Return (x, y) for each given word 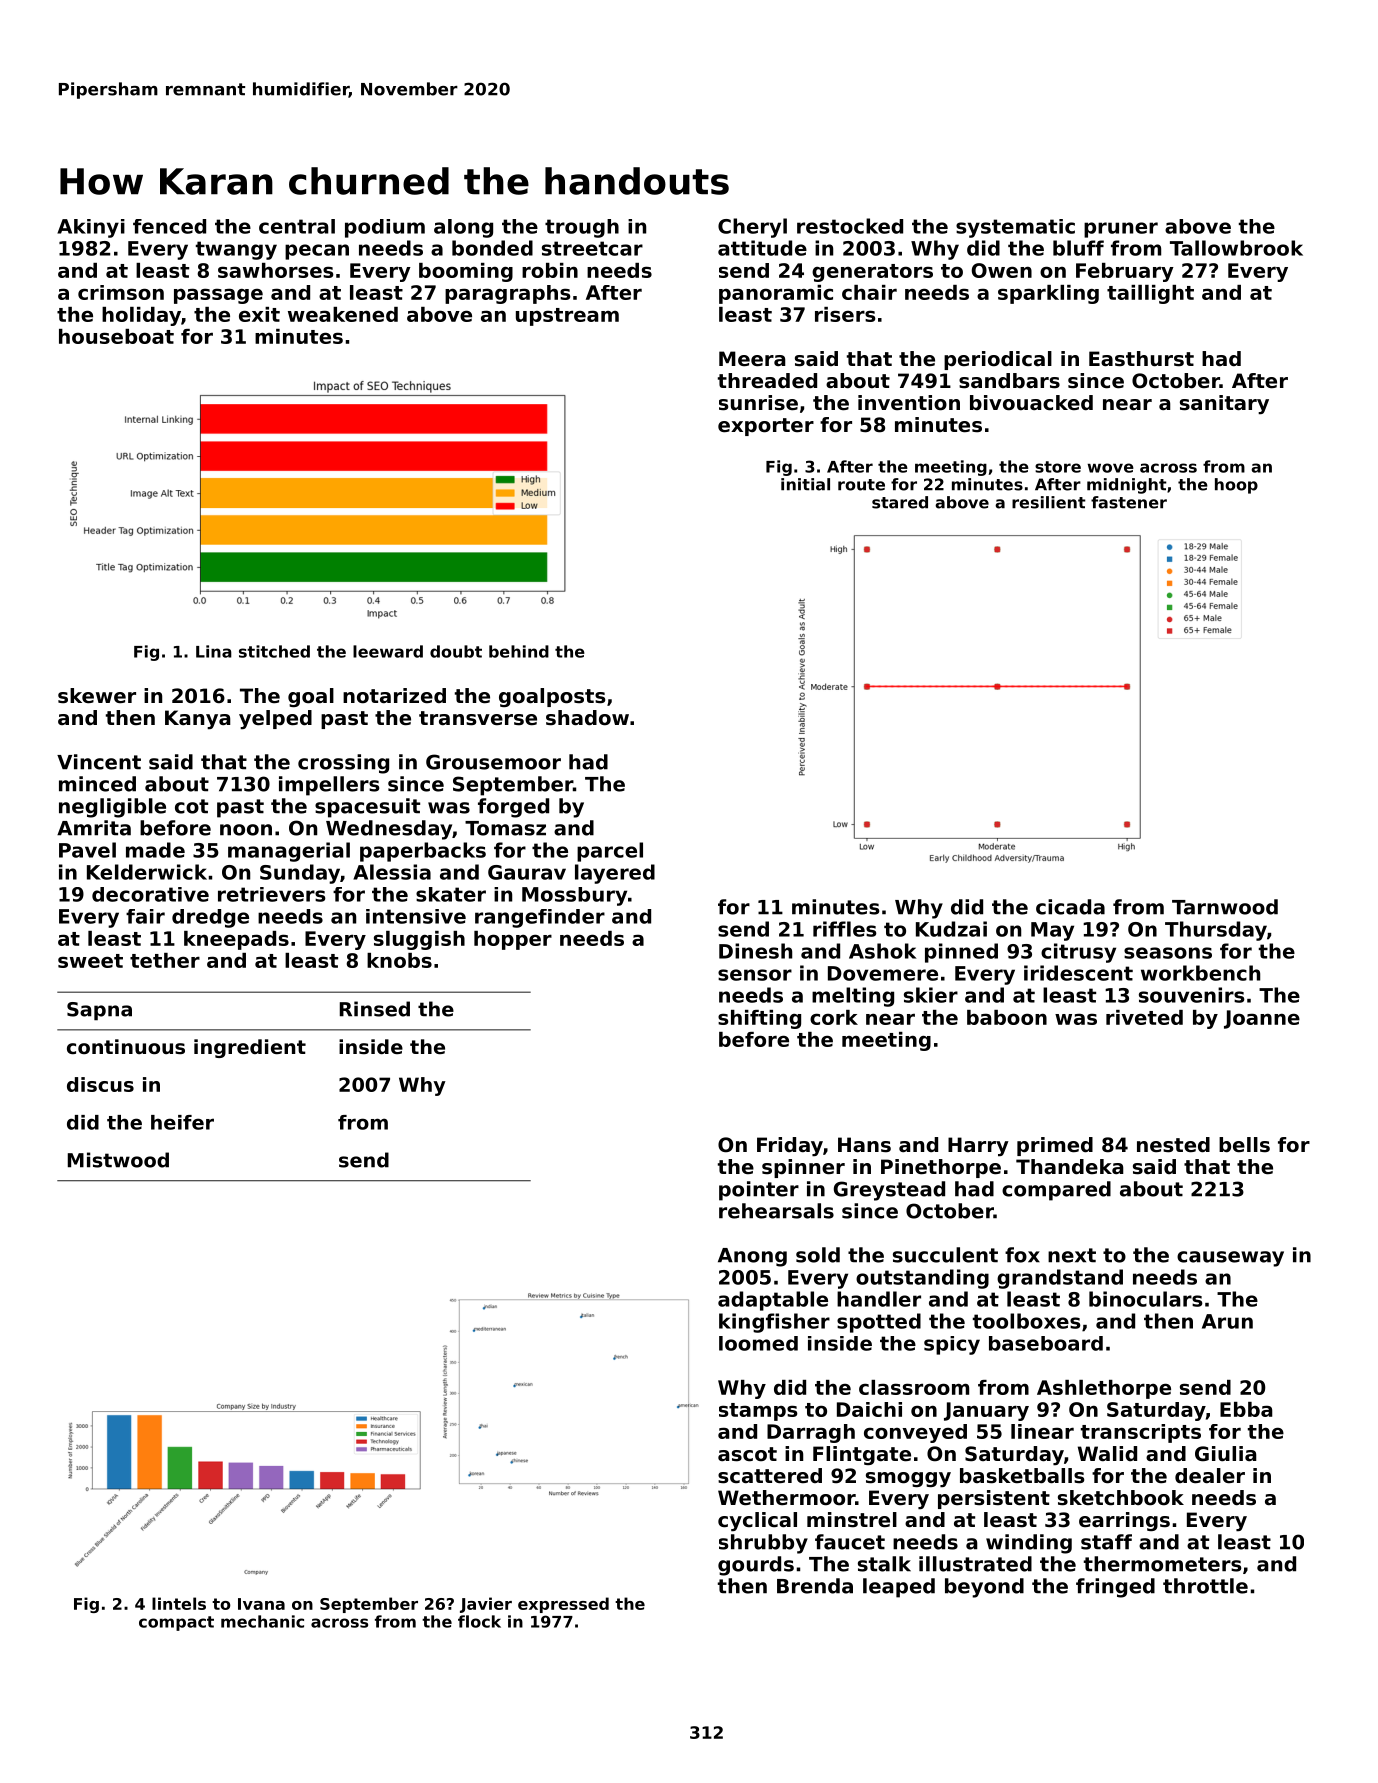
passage (218, 296)
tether (165, 960)
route (861, 485)
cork (834, 1017)
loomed (758, 1343)
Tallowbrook (1236, 248)
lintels (179, 1603)
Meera (752, 359)
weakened (343, 314)
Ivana (261, 1604)
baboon (1007, 1017)
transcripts (1141, 1433)
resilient (1049, 502)
